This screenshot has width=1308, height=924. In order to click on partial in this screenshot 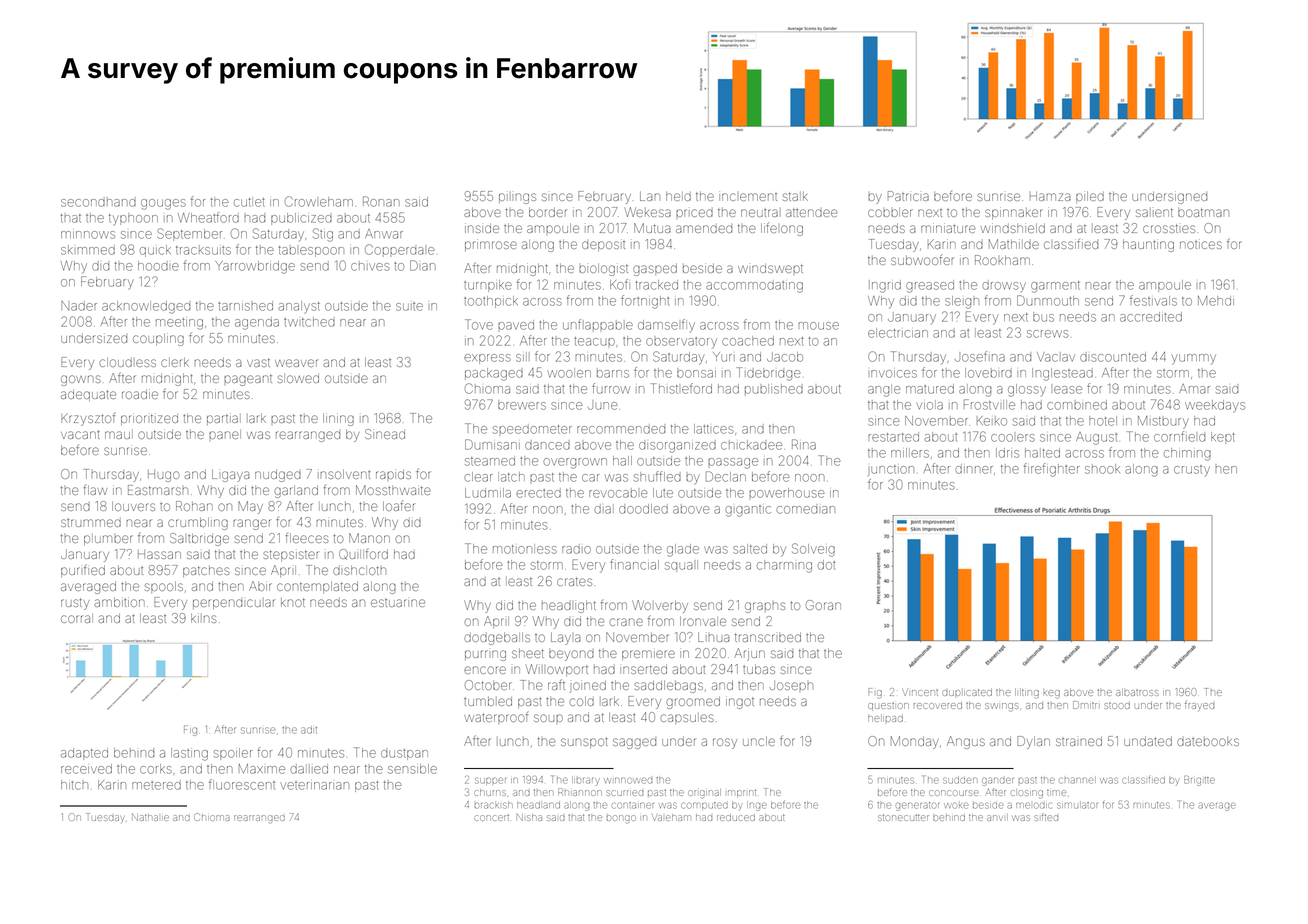, I will do `click(222, 420)`.
